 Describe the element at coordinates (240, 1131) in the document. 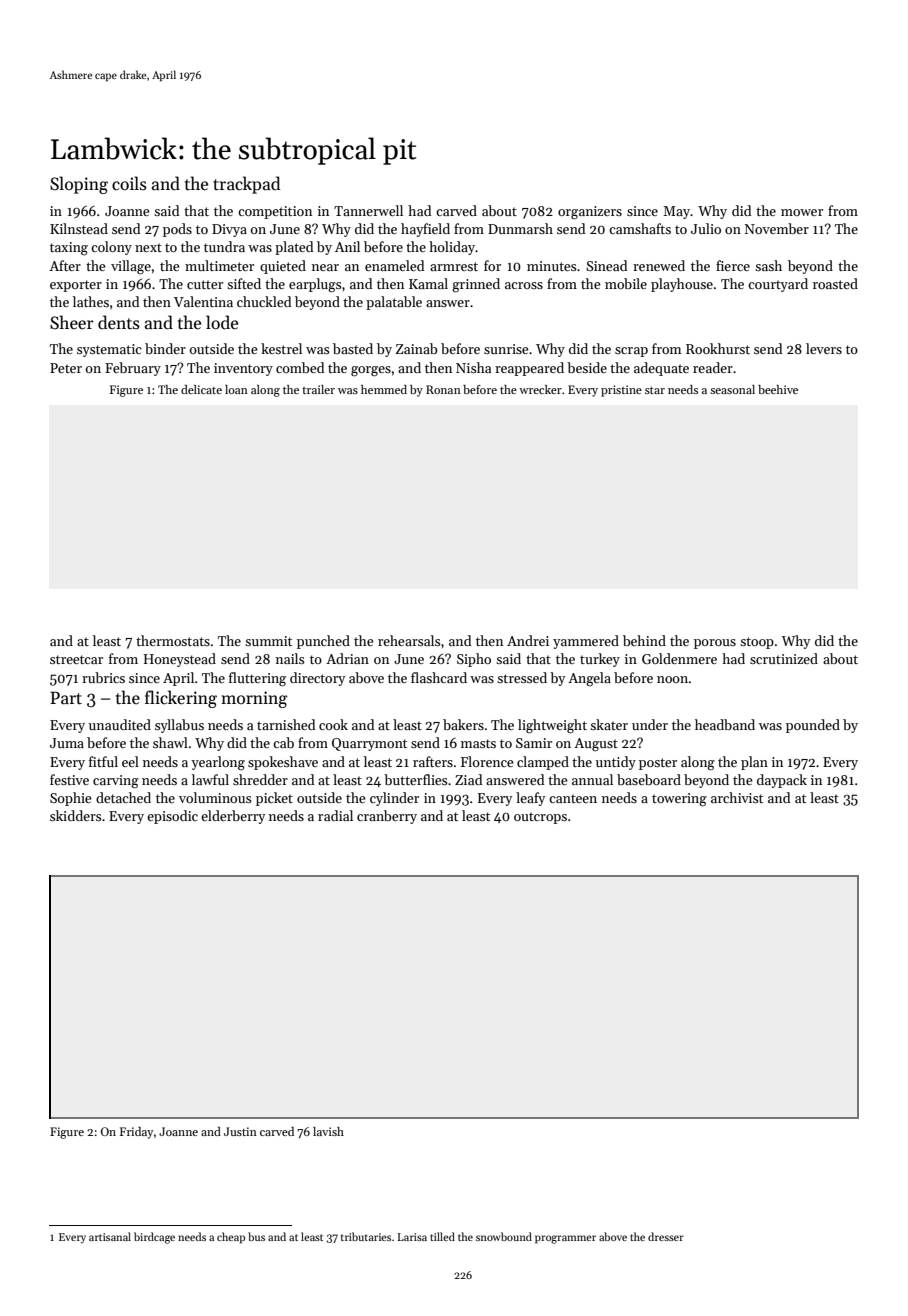

I see `Justin` at that location.
